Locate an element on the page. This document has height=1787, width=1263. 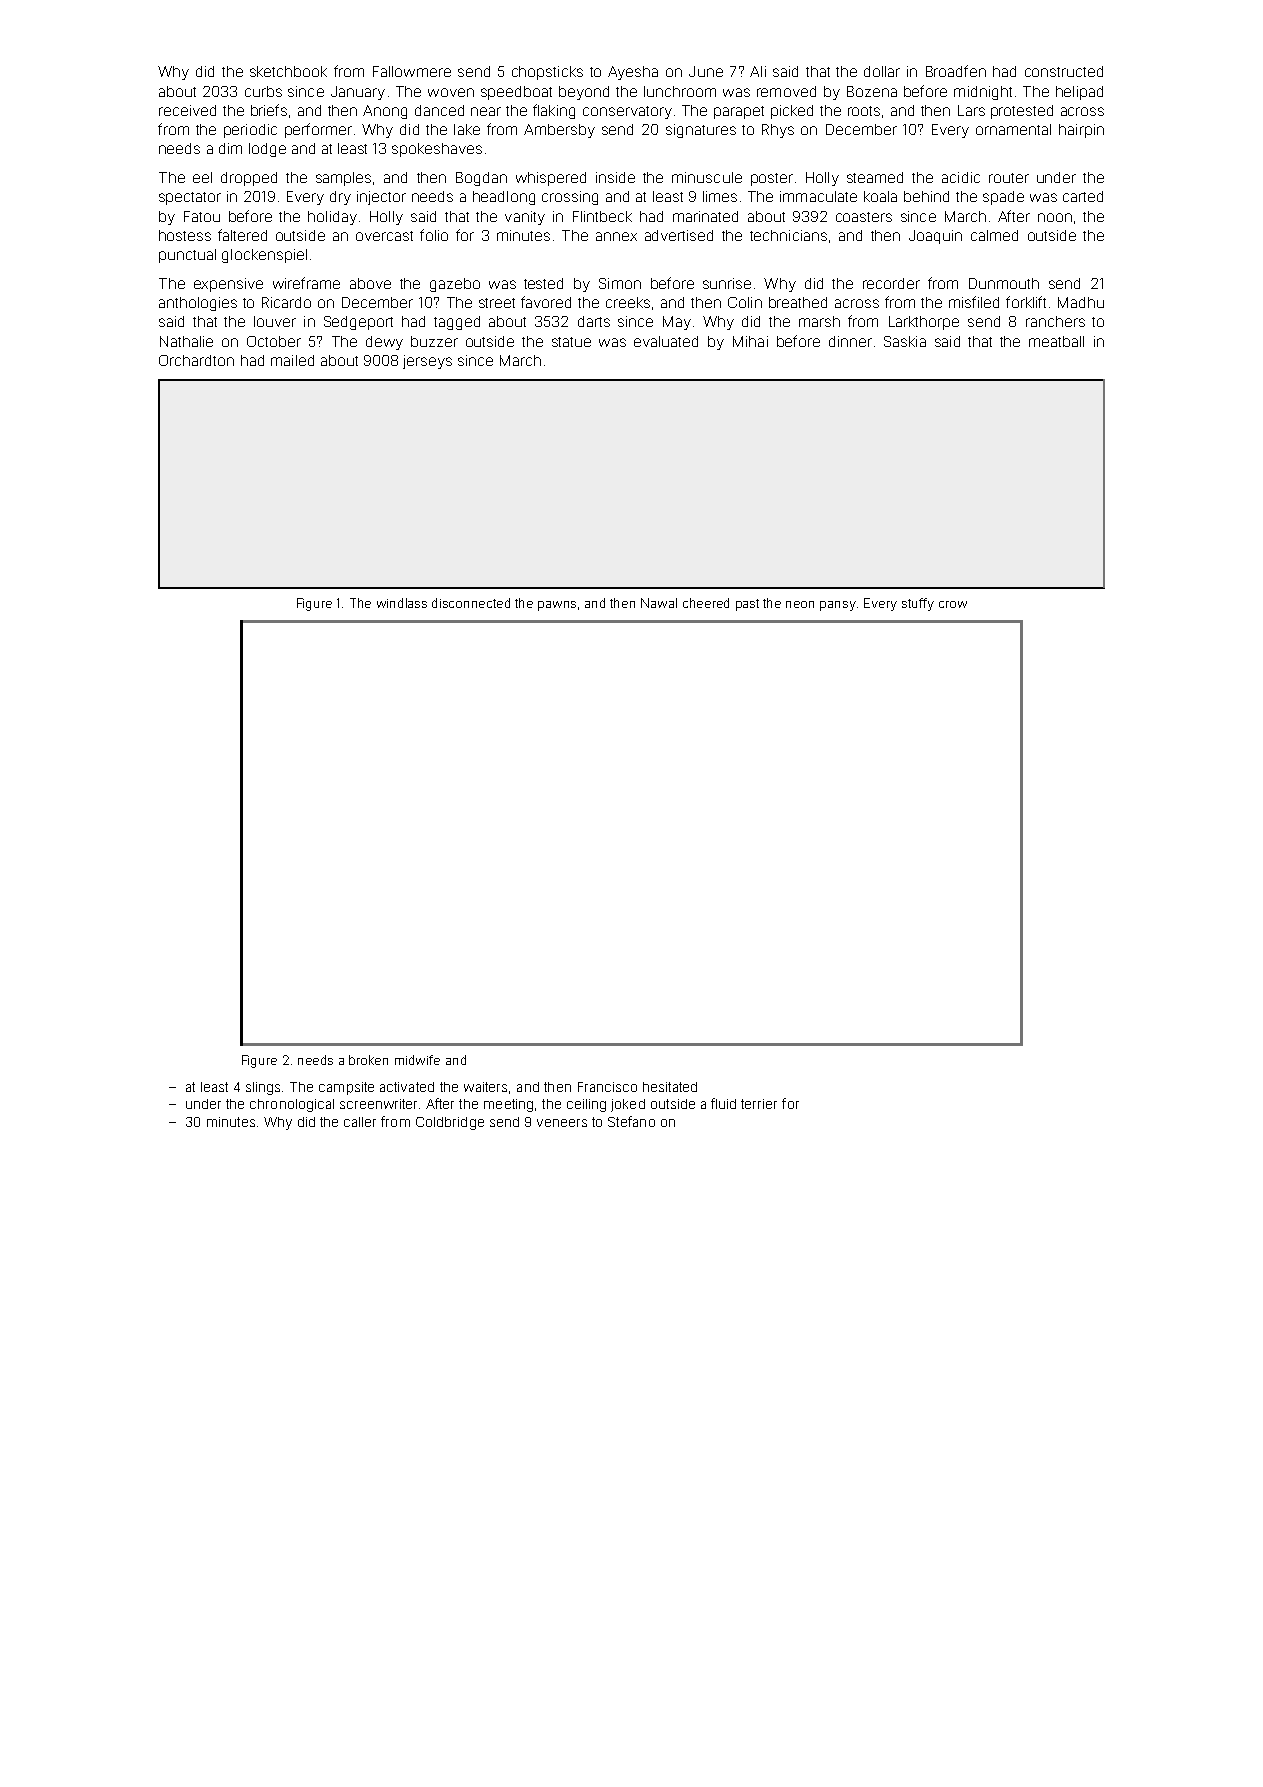
Francisco is located at coordinates (607, 1087).
